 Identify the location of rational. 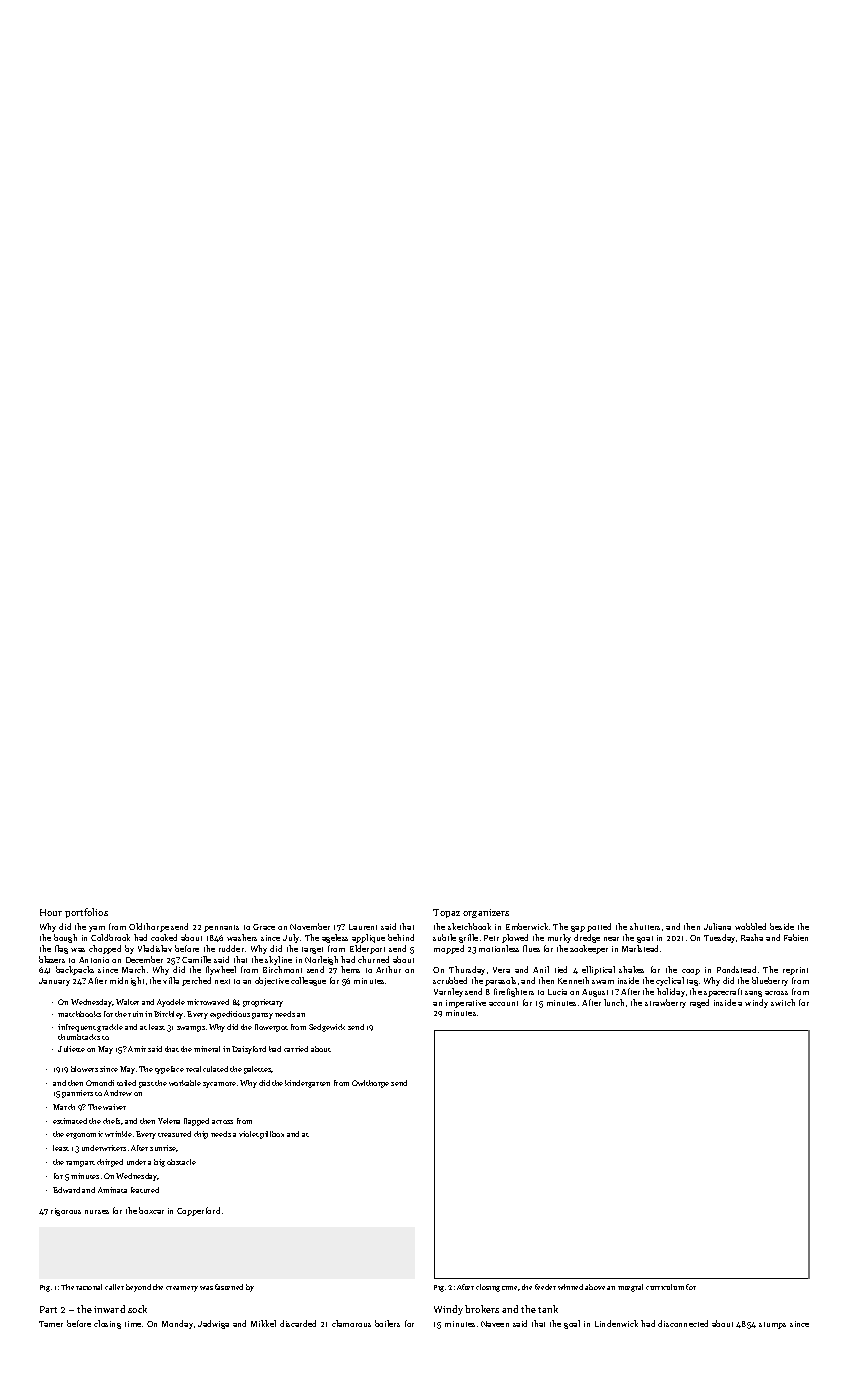
(89, 1287).
